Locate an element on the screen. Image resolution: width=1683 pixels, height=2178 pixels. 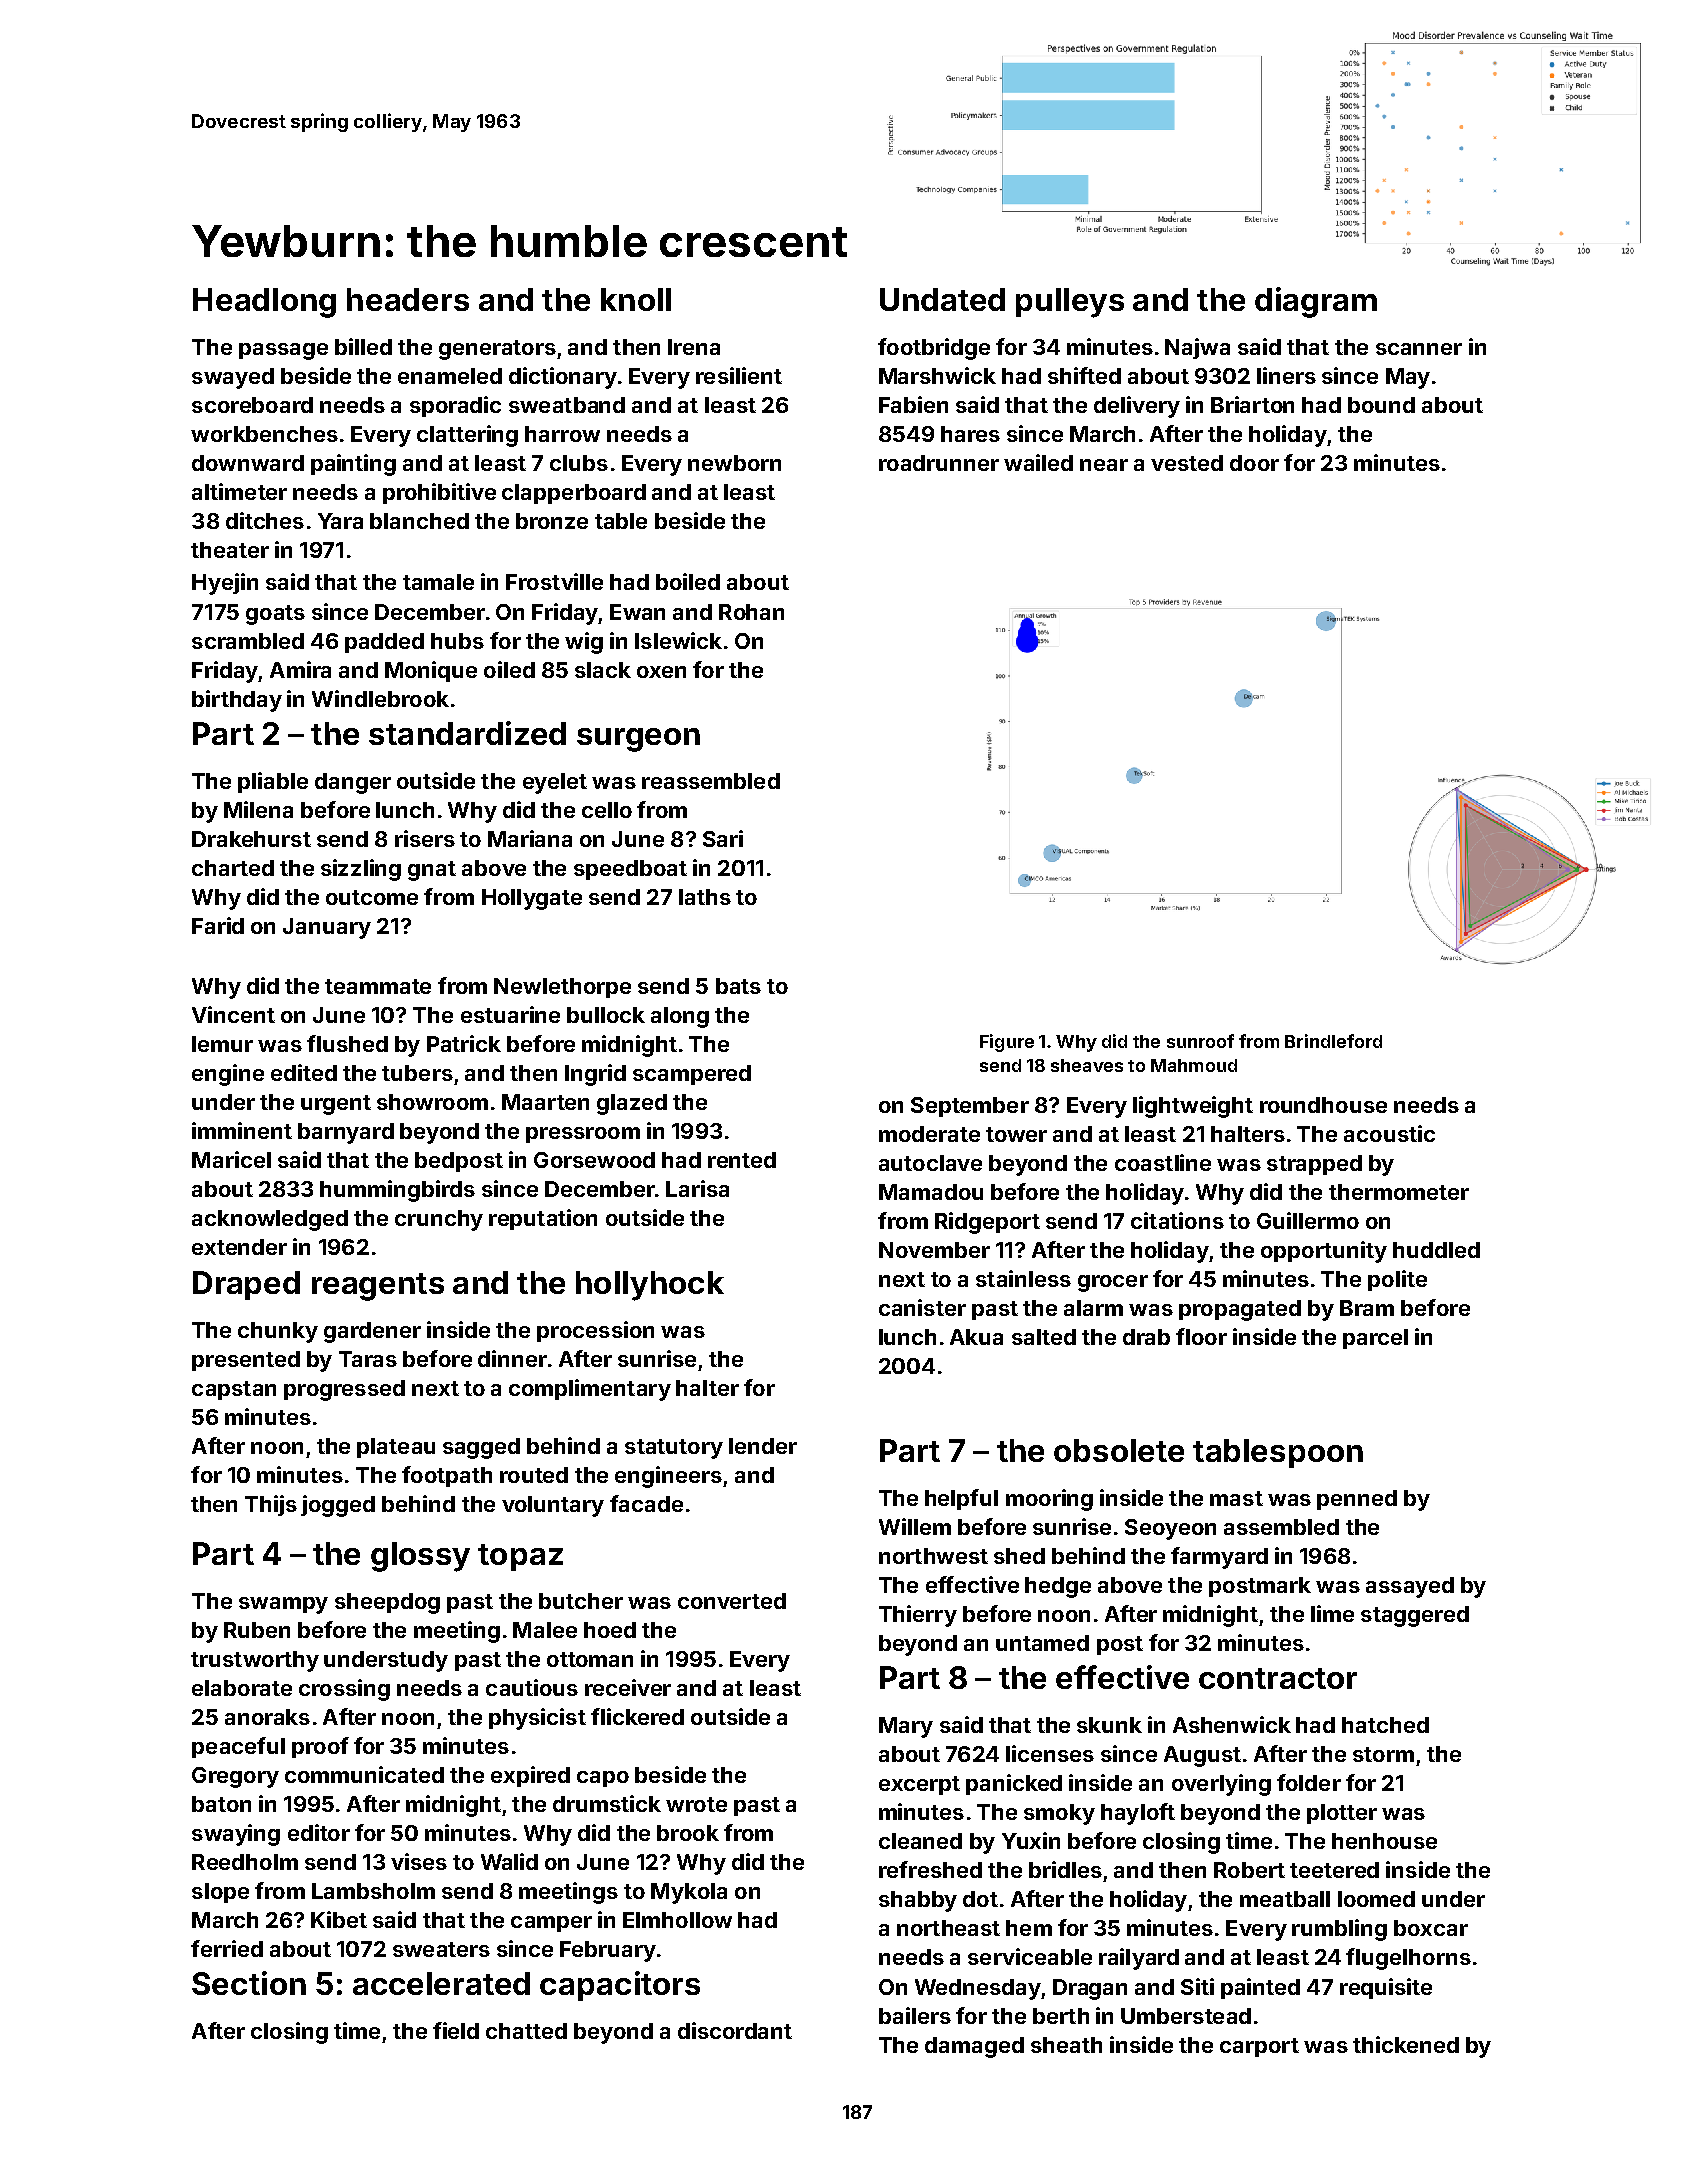
sunroof is located at coordinates (1200, 1041).
